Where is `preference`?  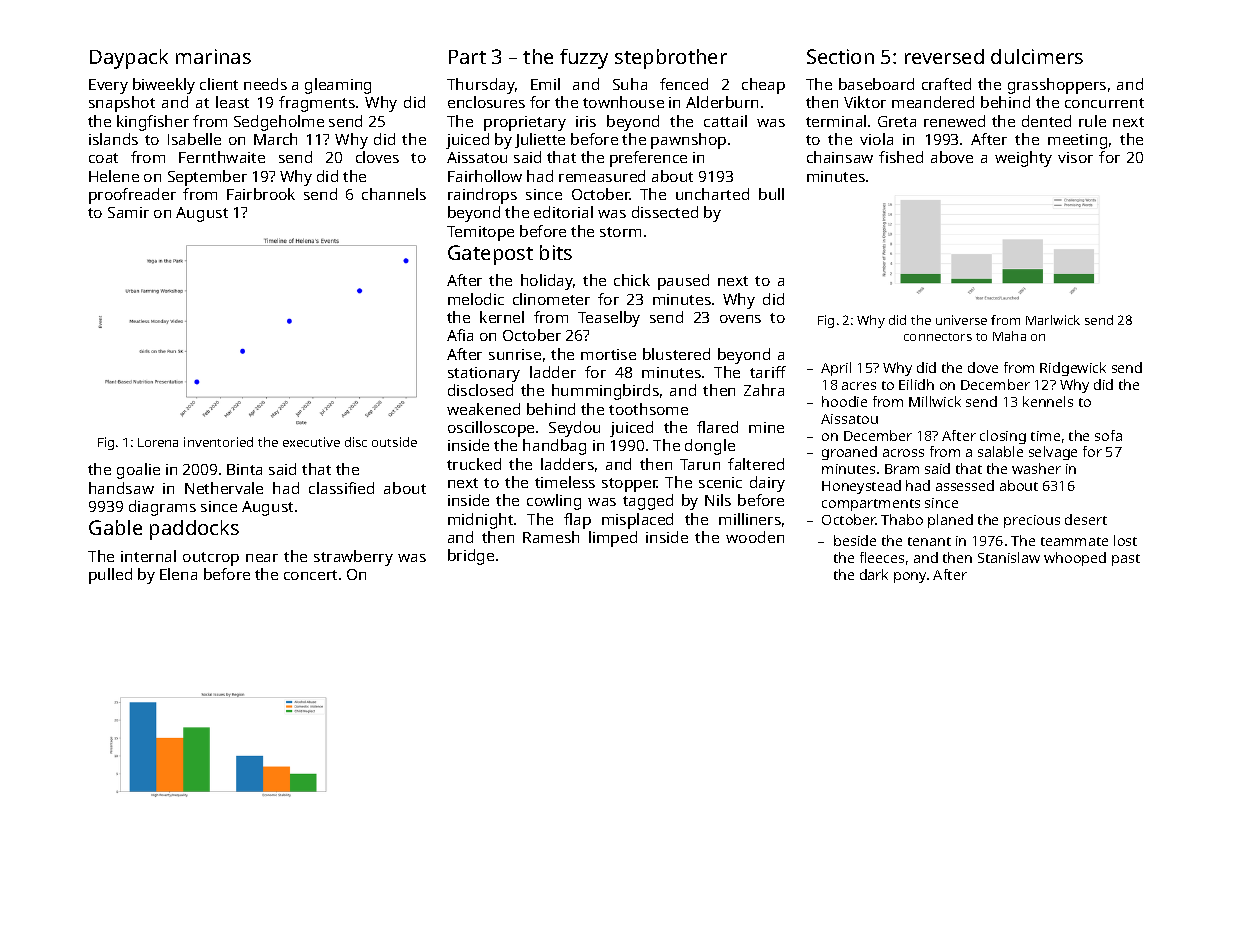
preference is located at coordinates (648, 159).
